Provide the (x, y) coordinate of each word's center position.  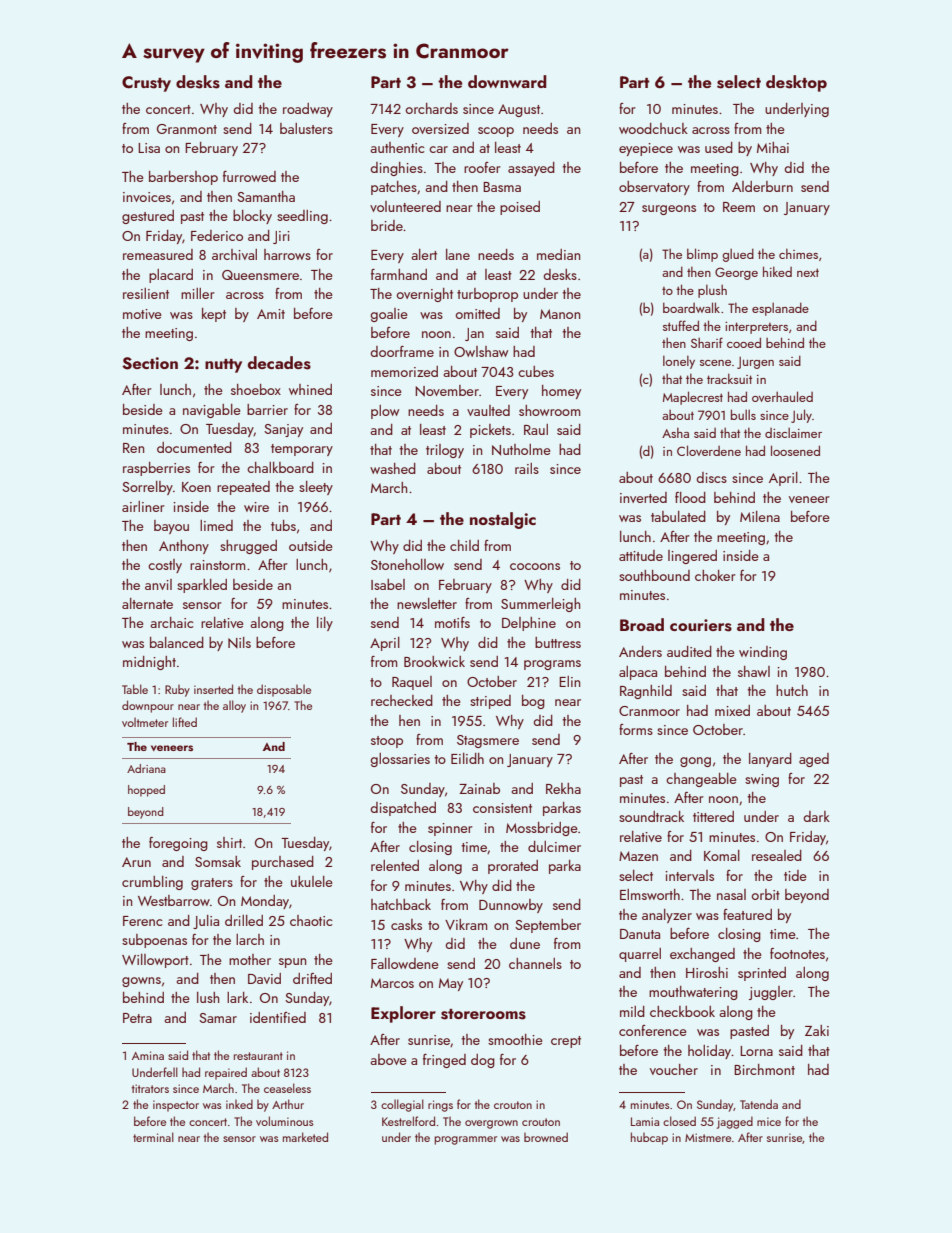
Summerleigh (540, 605)
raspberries (156, 469)
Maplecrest (693, 398)
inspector (176, 1106)
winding (763, 653)
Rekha (563, 788)
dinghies (396, 169)
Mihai (773, 147)
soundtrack (651, 816)
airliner (143, 506)
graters (212, 884)
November (447, 391)
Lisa (149, 148)
